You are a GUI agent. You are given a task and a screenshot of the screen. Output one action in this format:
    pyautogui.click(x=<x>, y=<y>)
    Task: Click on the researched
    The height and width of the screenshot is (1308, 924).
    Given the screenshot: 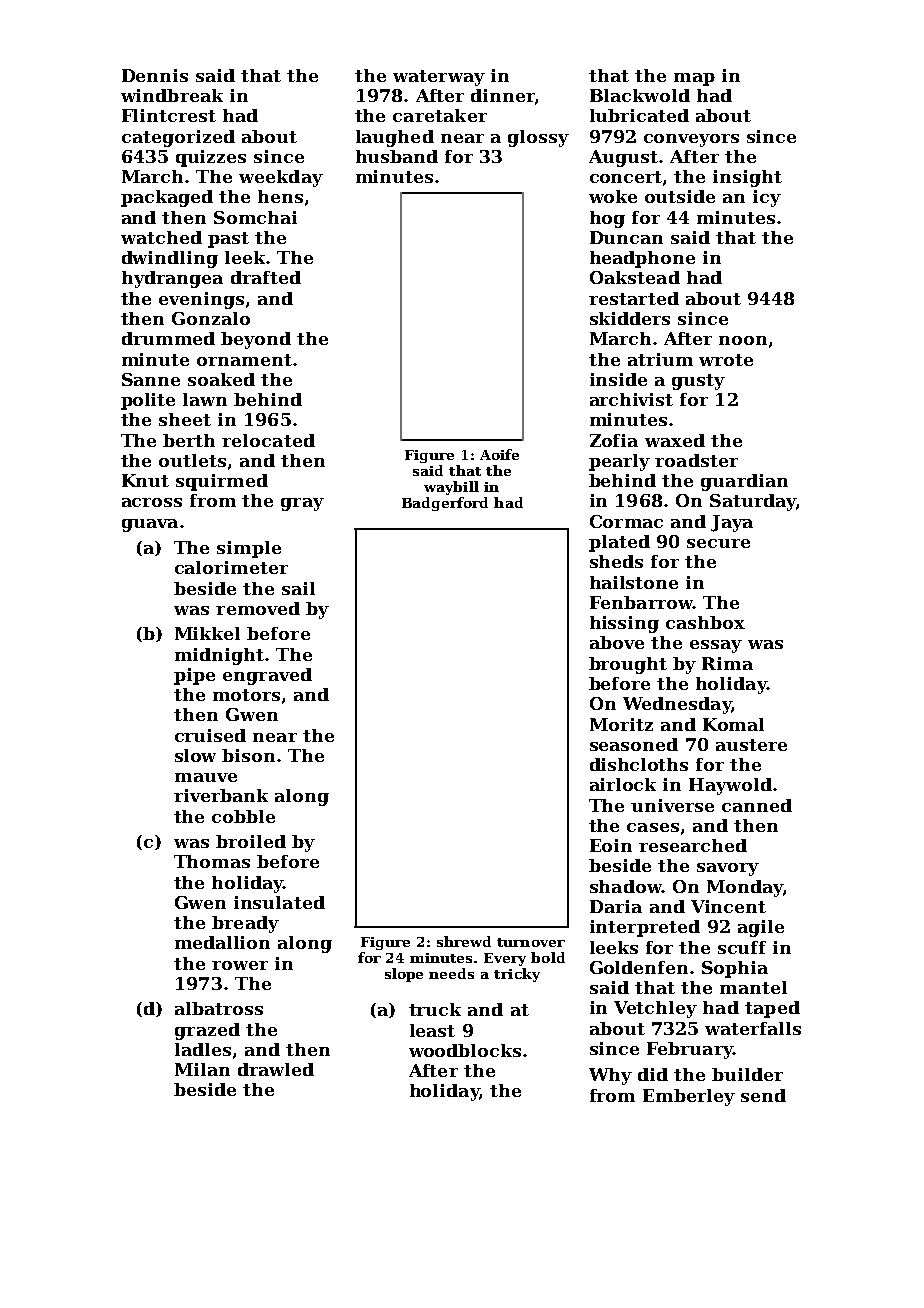 What is the action you would take?
    pyautogui.click(x=693, y=845)
